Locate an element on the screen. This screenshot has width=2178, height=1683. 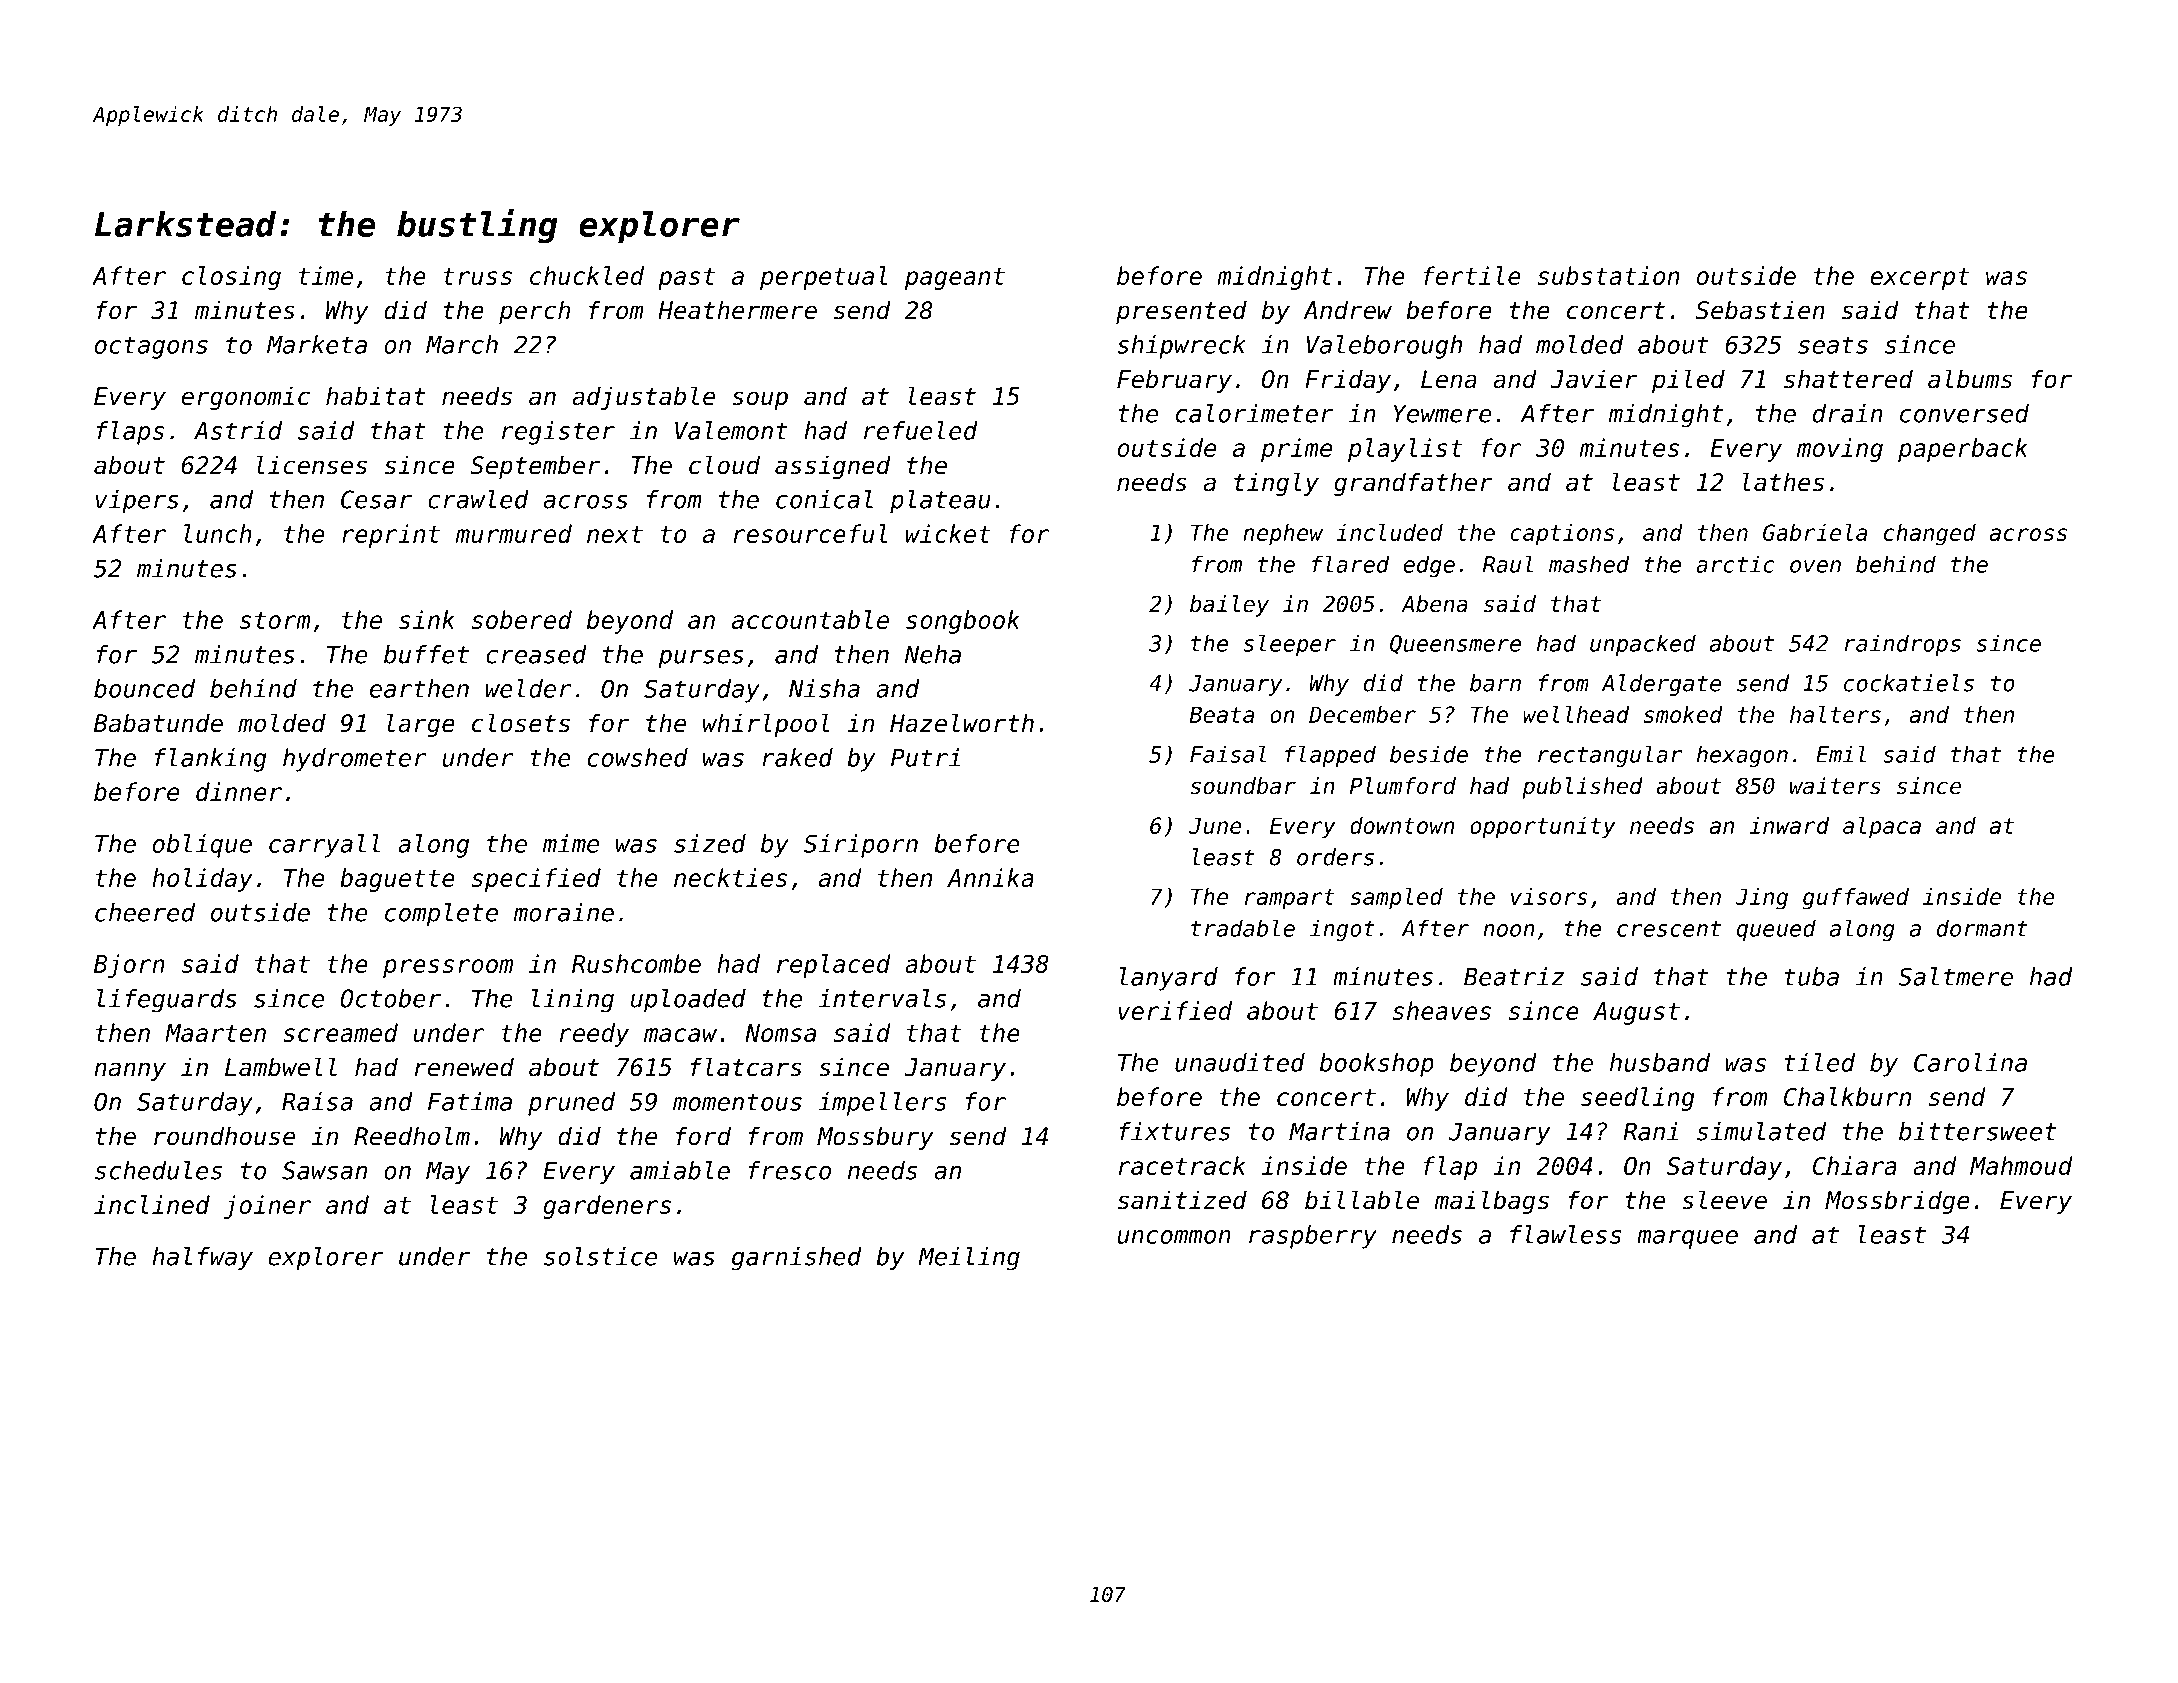
licenses is located at coordinates (312, 465).
